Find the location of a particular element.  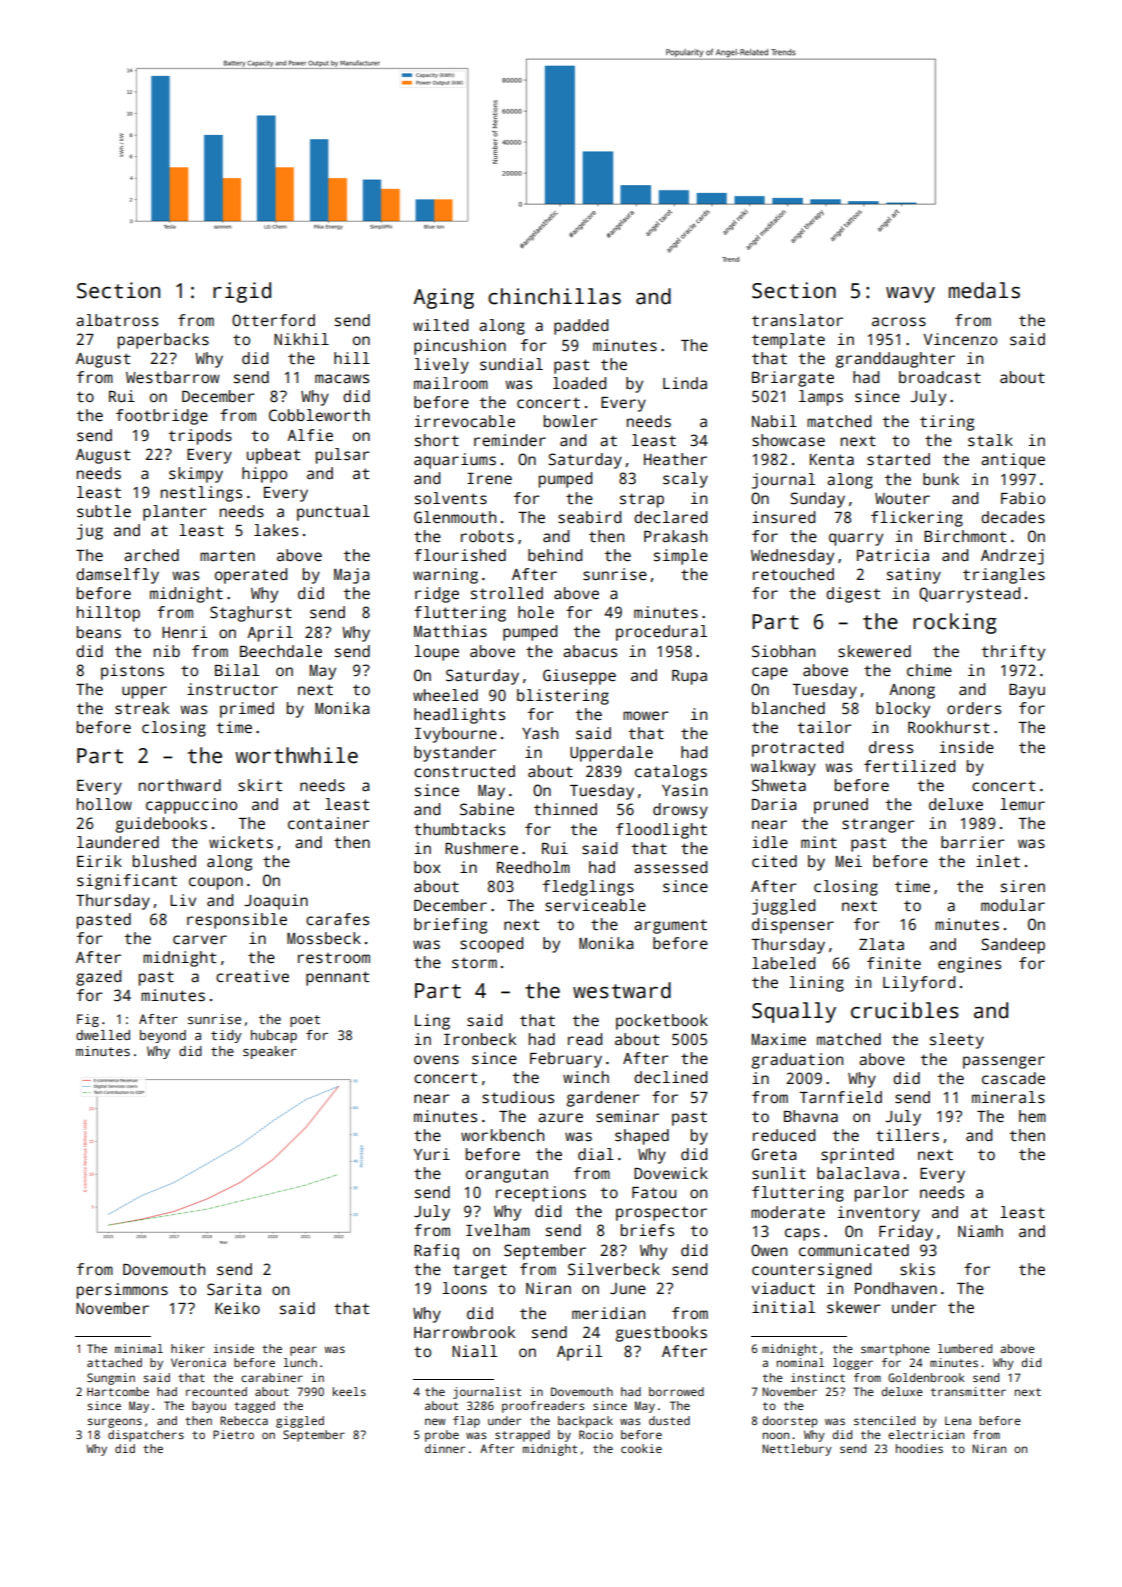

cookie is located at coordinates (641, 1448).
